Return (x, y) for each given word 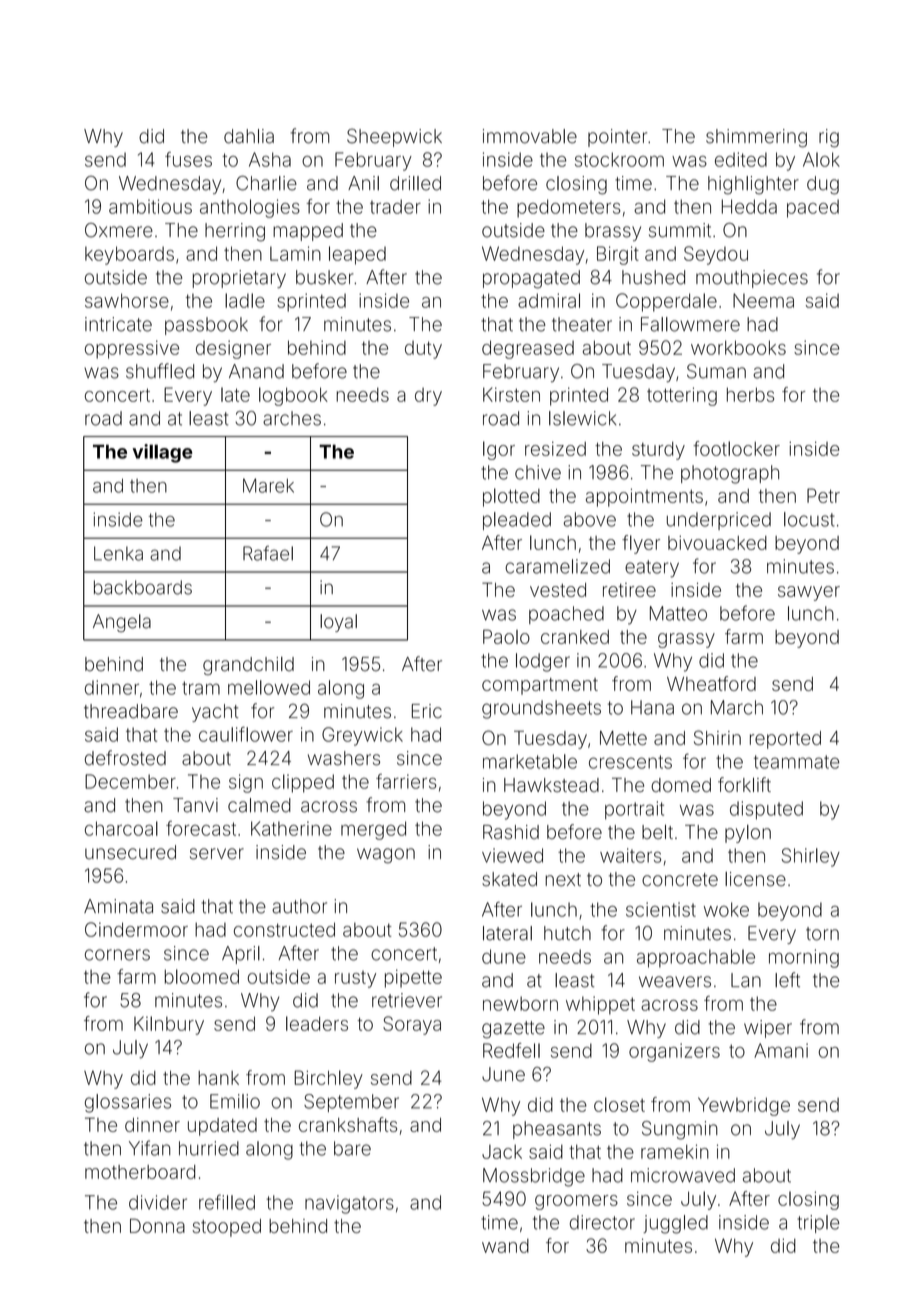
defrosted (125, 758)
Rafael (268, 553)
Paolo (506, 636)
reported (785, 740)
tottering (682, 396)
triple (818, 1224)
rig (829, 138)
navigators (349, 1204)
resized (555, 449)
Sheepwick (394, 137)
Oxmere (119, 230)
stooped (226, 1228)
